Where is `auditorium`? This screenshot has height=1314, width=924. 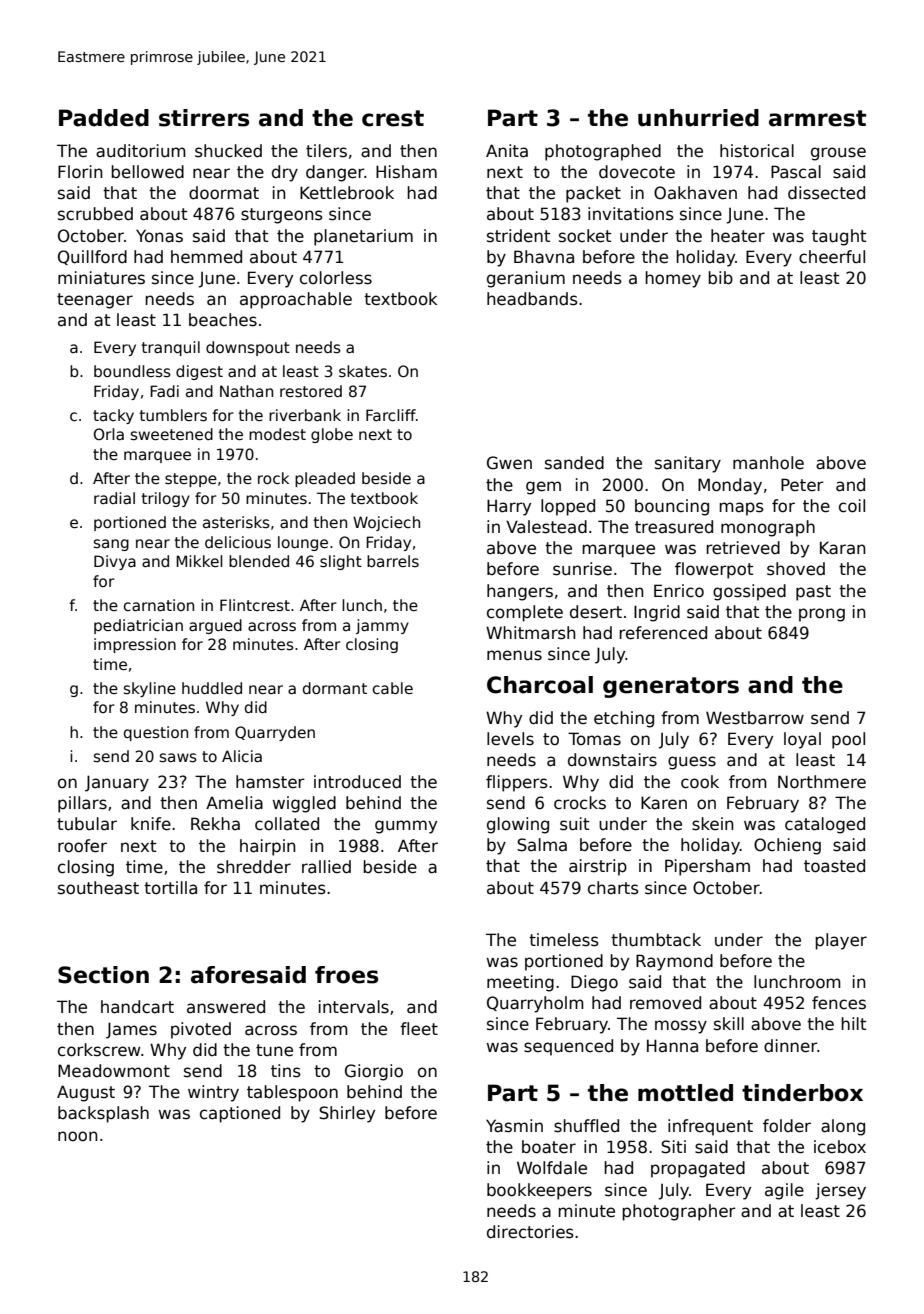 auditorium is located at coordinates (141, 151).
